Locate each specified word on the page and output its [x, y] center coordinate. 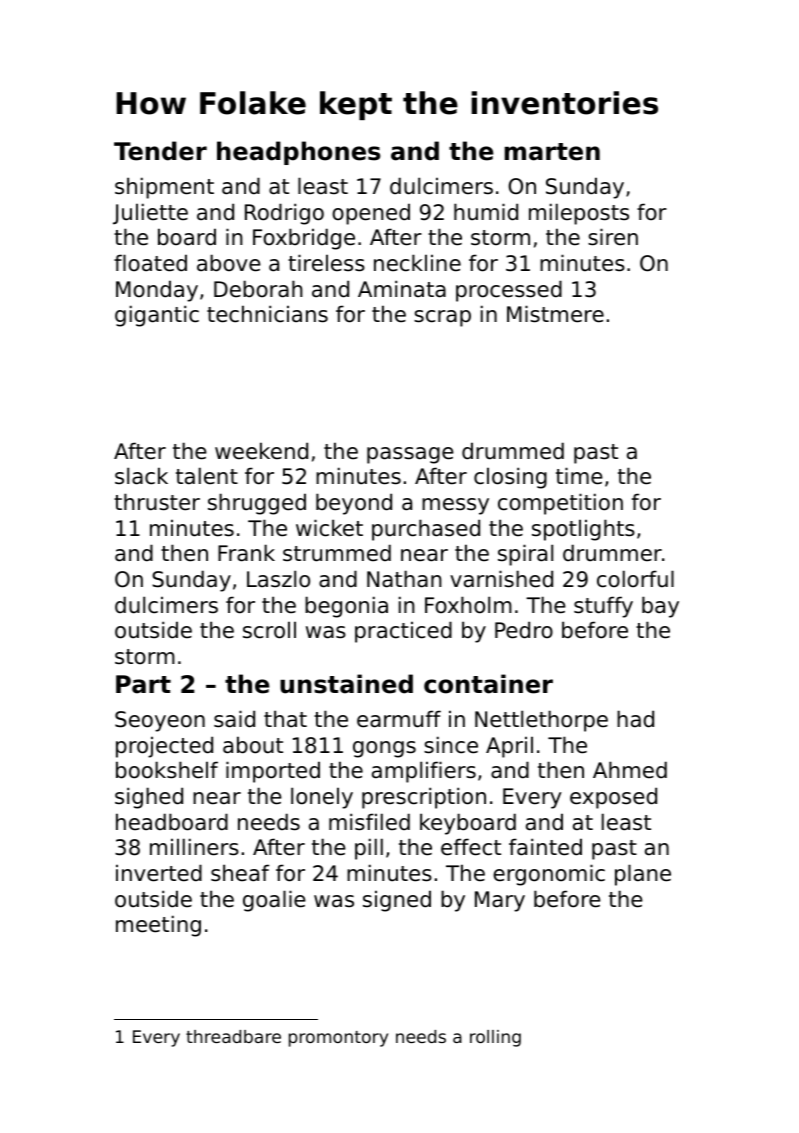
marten [552, 152]
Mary [500, 901]
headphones [298, 153]
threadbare [233, 1036]
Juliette [150, 214]
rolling [495, 1038]
